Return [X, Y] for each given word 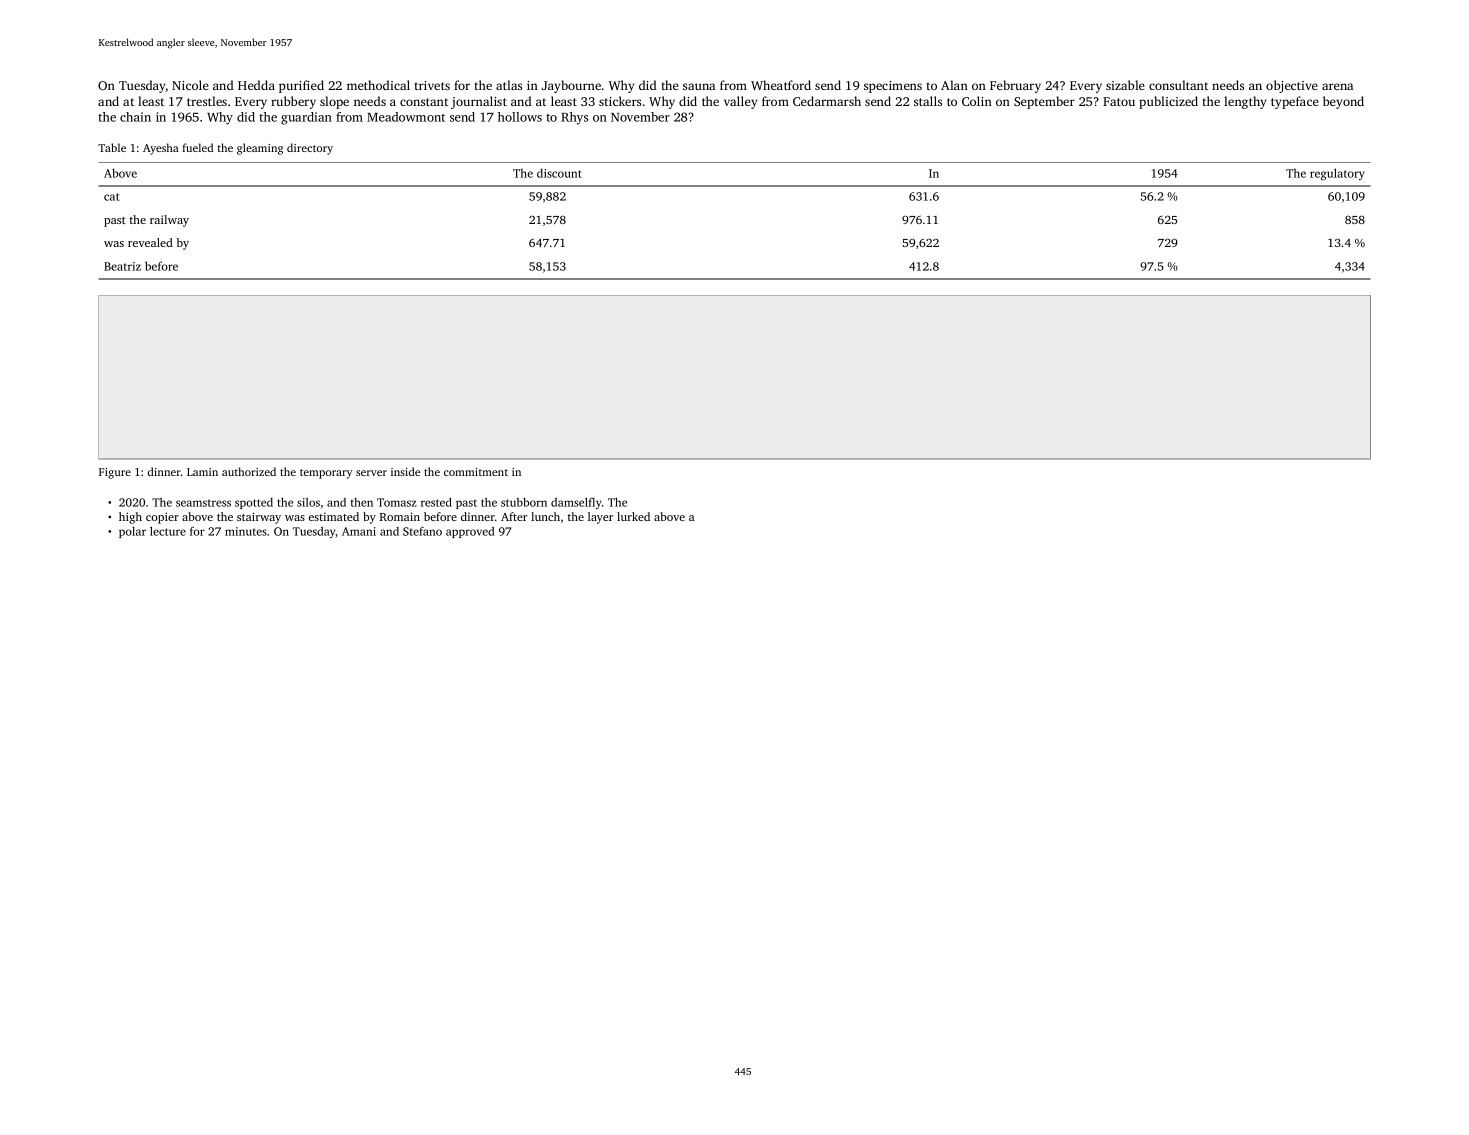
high [130, 518]
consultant [1178, 85]
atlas [509, 85]
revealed [150, 242]
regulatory [1337, 174]
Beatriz [122, 266]
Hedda [256, 85]
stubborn [524, 502]
